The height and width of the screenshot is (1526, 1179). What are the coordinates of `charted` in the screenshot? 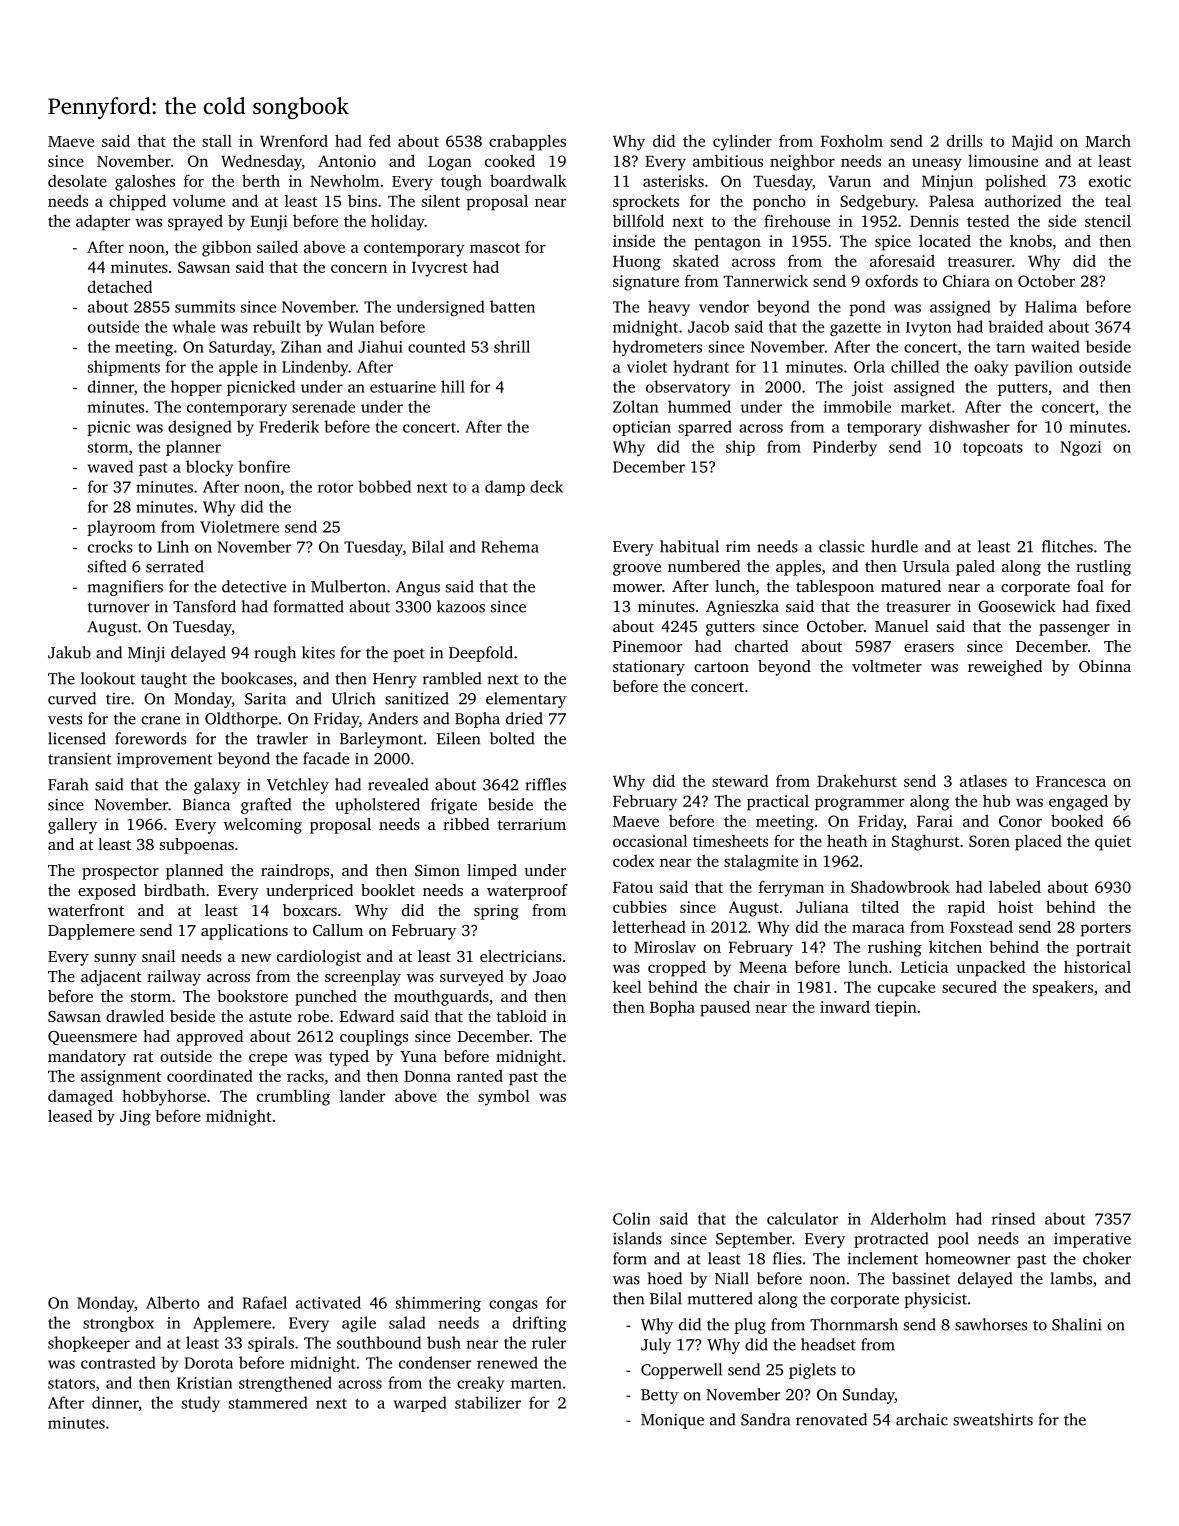 It's located at (761, 646).
